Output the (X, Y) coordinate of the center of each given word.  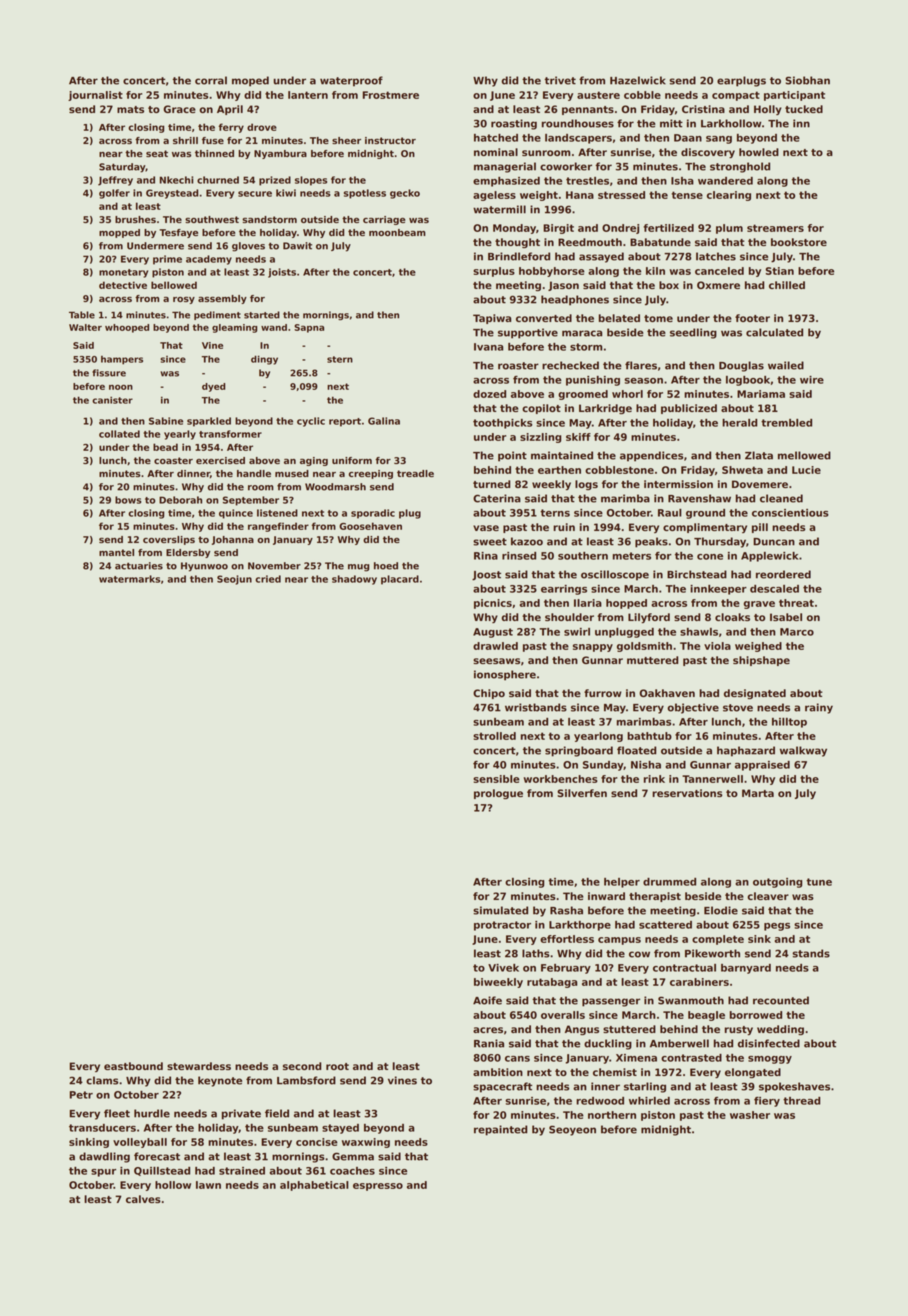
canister (112, 400)
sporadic (373, 514)
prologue (498, 794)
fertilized (668, 228)
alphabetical (314, 1186)
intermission (678, 484)
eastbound (133, 1066)
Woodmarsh (335, 487)
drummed (669, 882)
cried (268, 579)
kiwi (286, 193)
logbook (748, 381)
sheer (346, 140)
